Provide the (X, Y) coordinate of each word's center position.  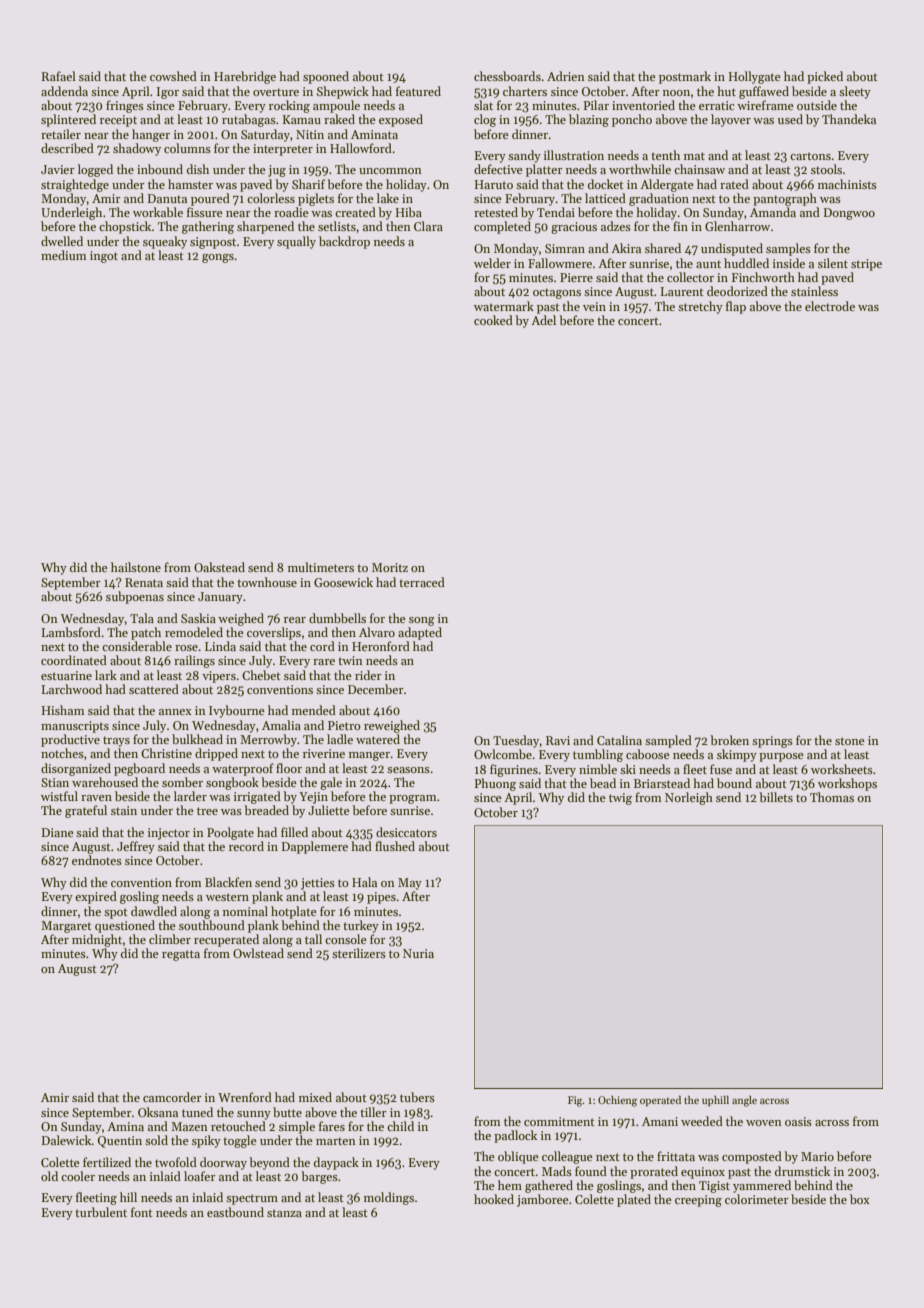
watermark (504, 306)
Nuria (418, 953)
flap (736, 307)
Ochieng (617, 1101)
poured (210, 199)
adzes (616, 226)
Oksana (158, 1112)
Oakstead (219, 567)
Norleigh (689, 798)
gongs (218, 258)
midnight (97, 940)
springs (772, 742)
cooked (493, 320)
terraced (422, 582)
